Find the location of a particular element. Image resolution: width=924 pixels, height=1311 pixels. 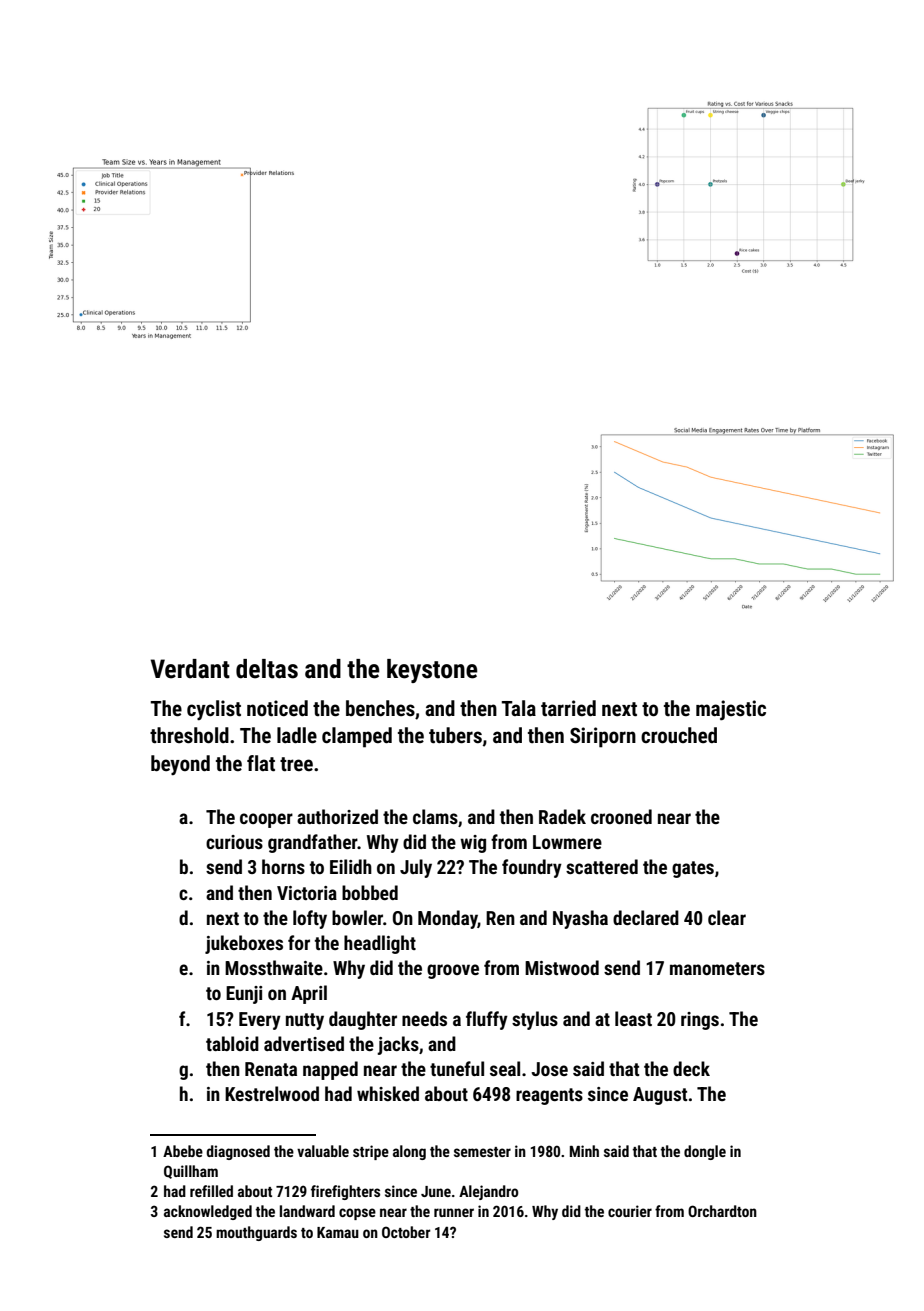

tarried is located at coordinates (568, 708).
